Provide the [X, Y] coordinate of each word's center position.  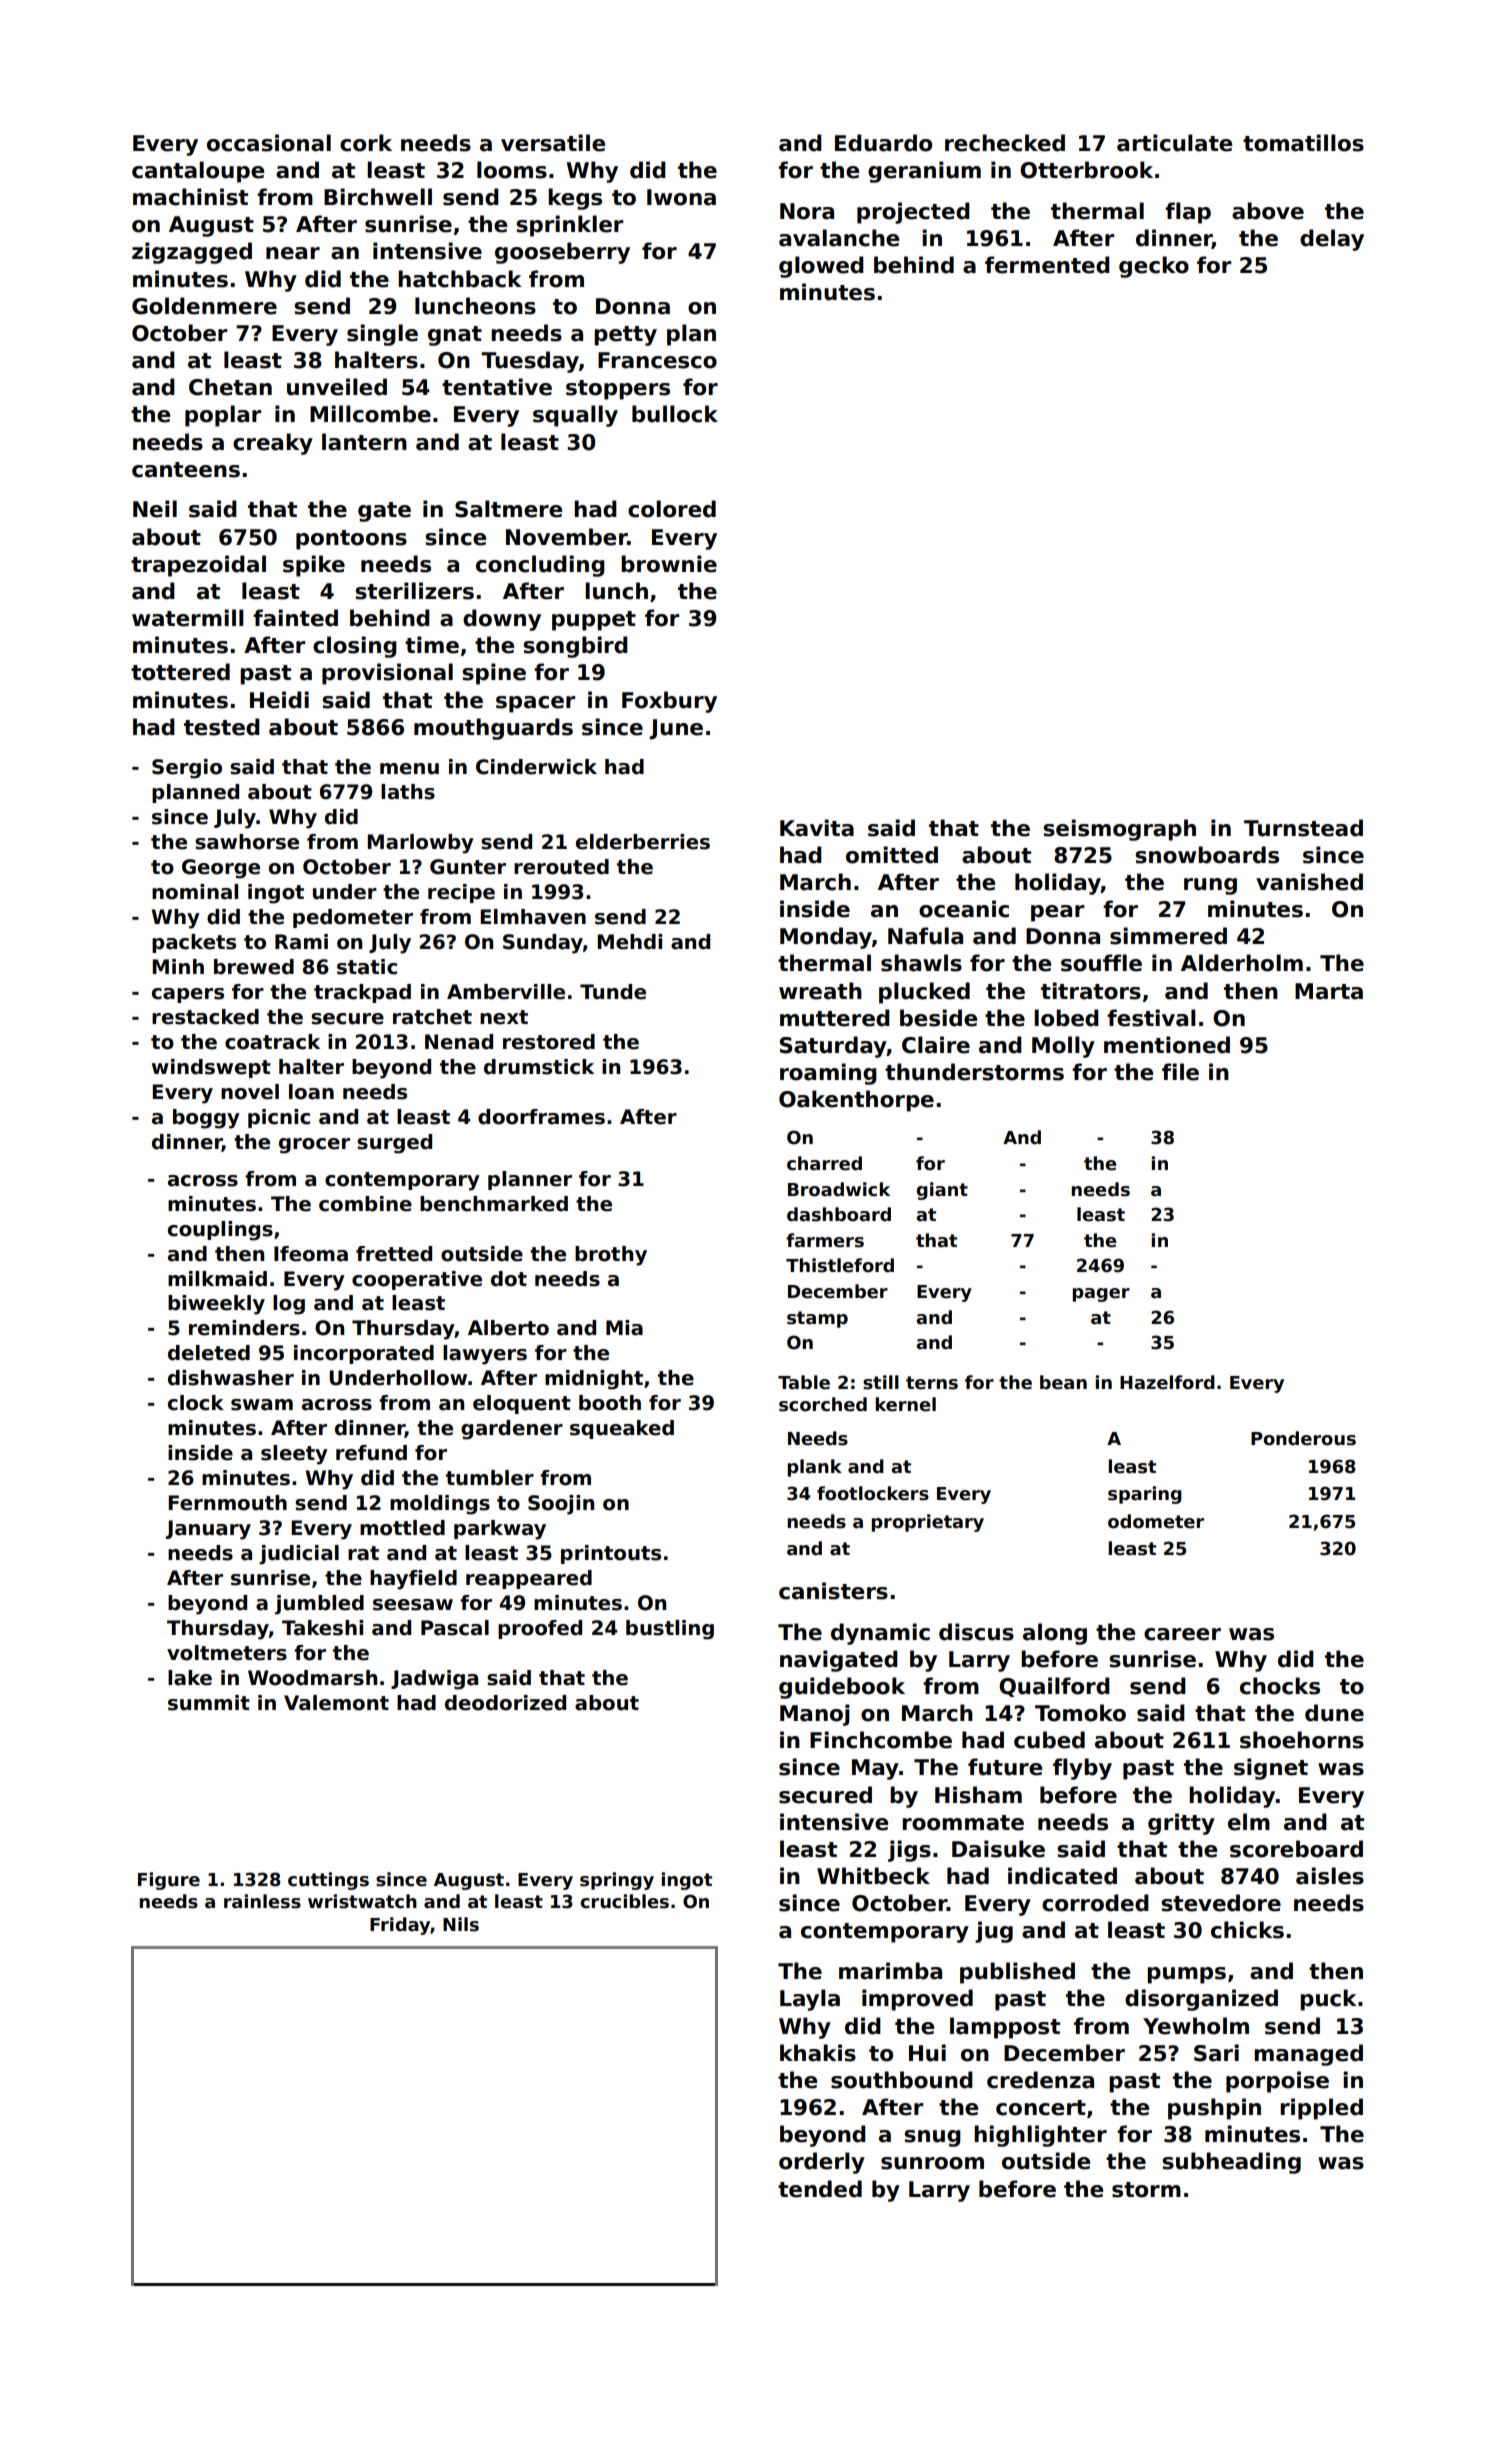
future [1005, 1767]
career [1182, 1634]
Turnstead [1303, 828]
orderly [822, 2163]
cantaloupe [198, 172]
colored [672, 509]
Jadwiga [434, 1680]
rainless [262, 1901]
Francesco [657, 360]
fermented [1047, 265]
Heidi [279, 700]
